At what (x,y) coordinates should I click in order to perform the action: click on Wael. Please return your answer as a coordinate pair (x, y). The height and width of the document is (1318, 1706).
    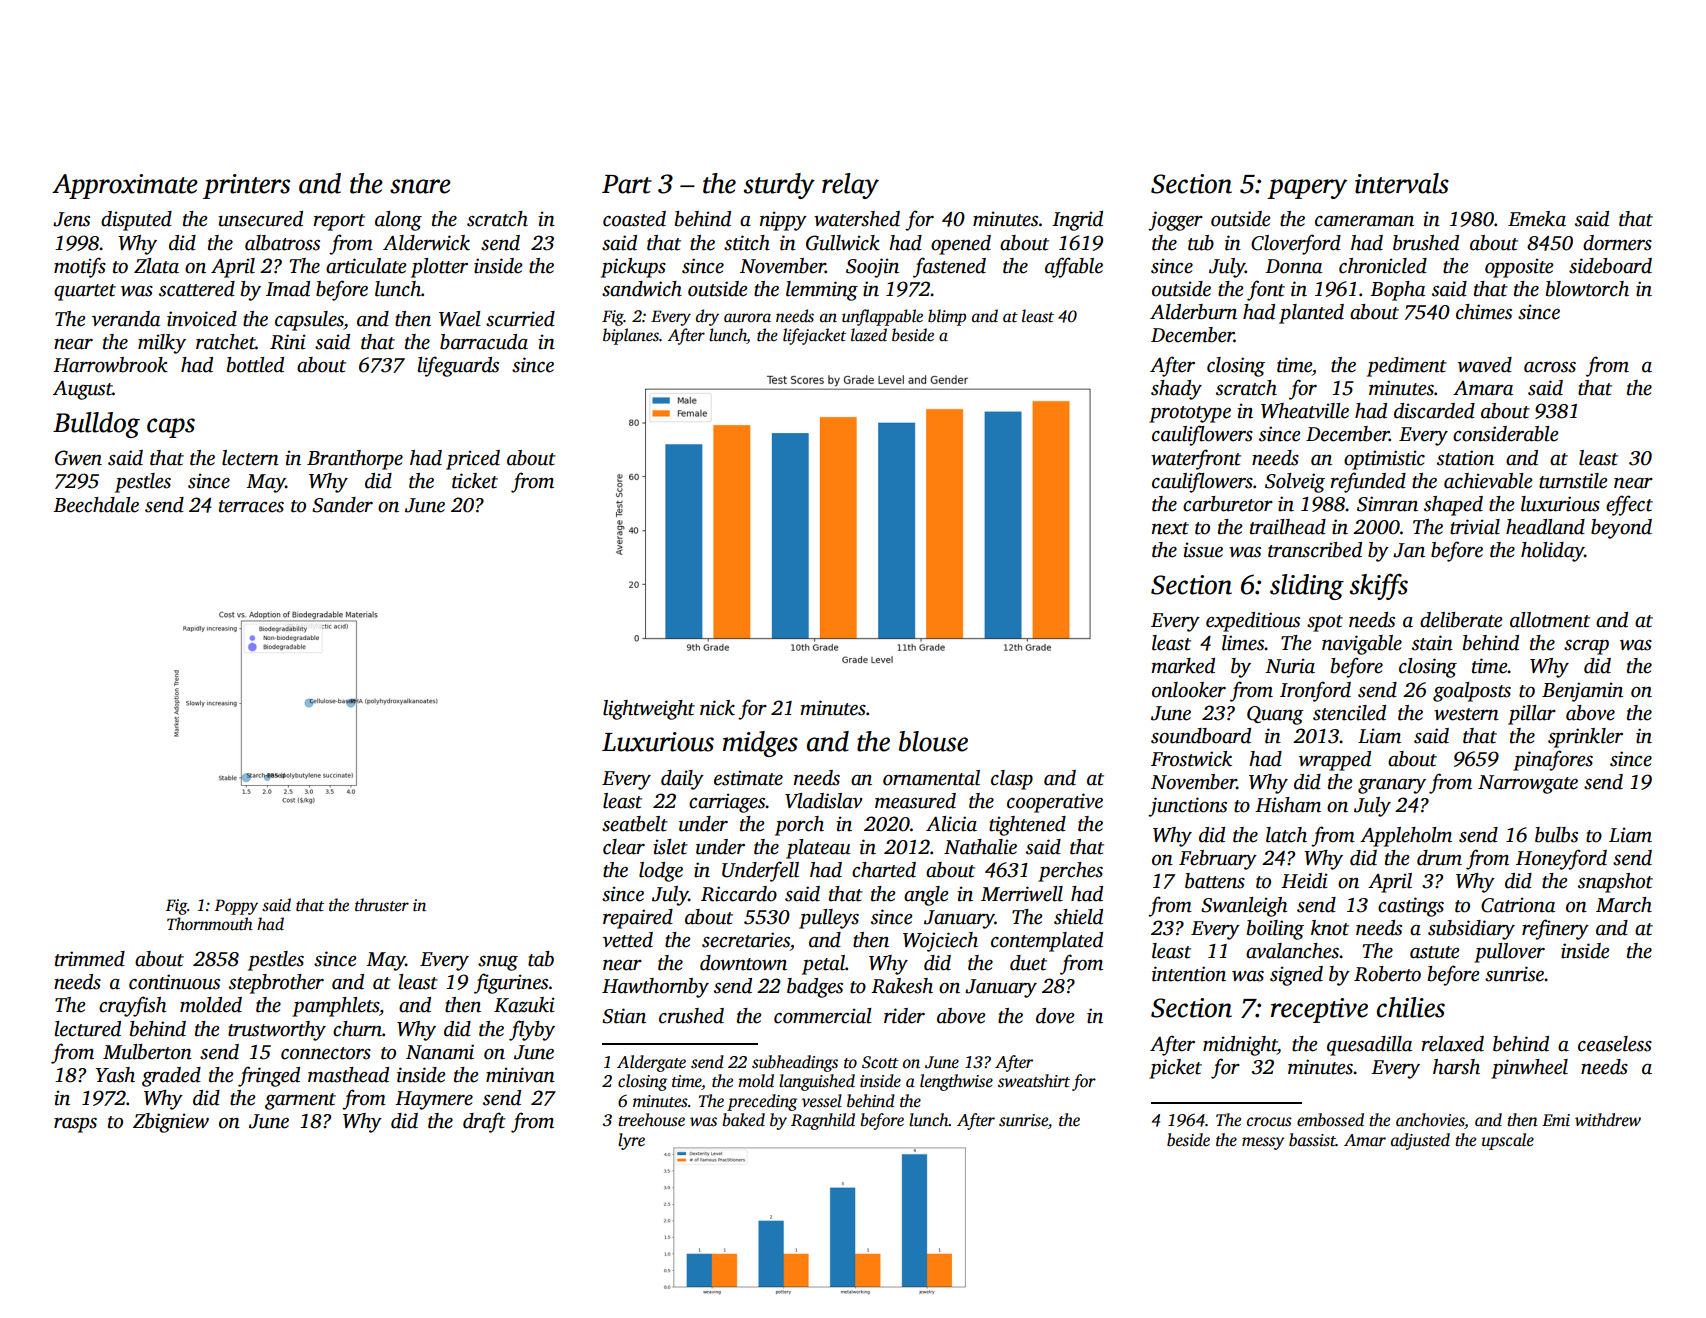
    Looking at the image, I should click on (460, 319).
